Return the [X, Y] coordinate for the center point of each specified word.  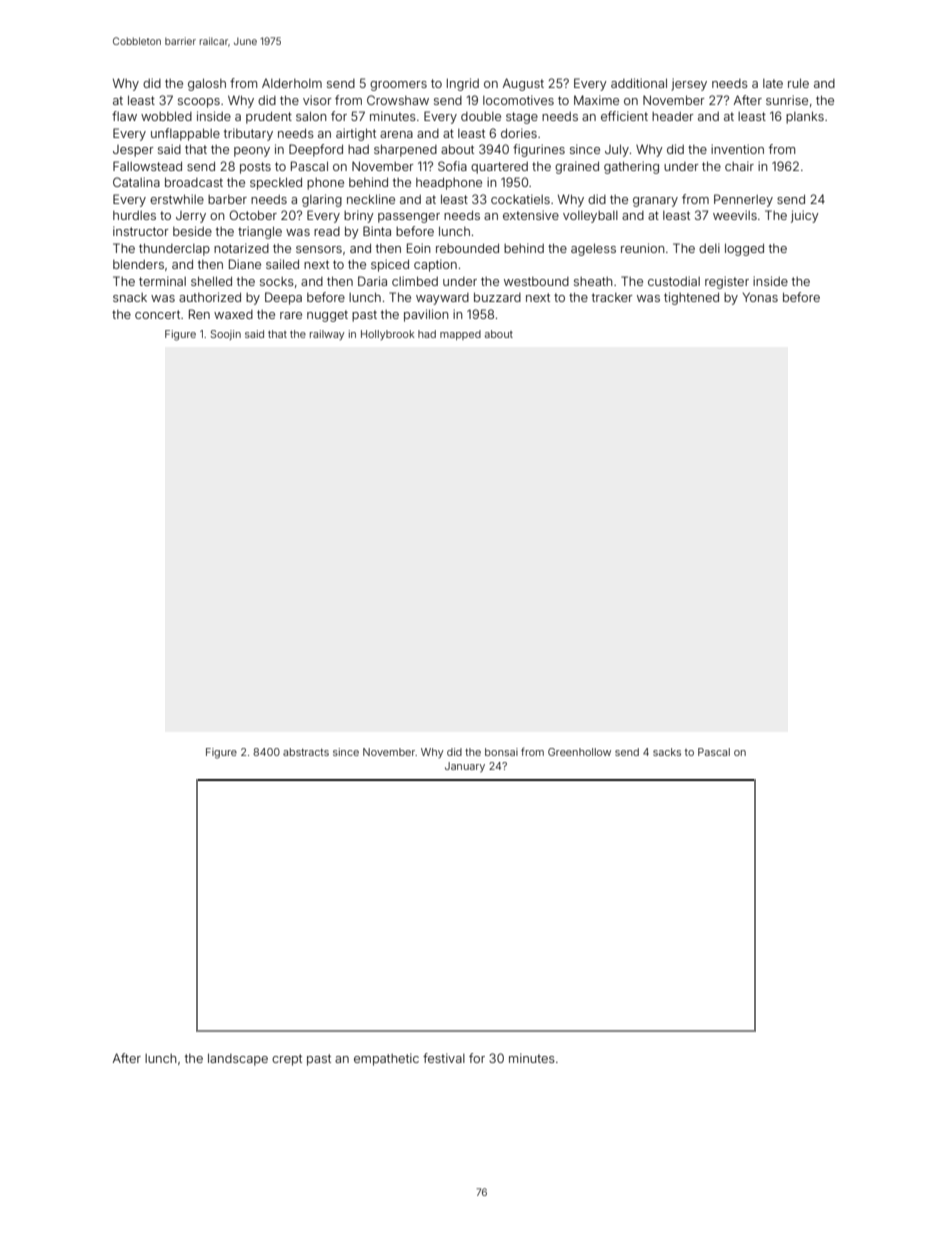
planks [805, 117]
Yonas [760, 297]
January [465, 767]
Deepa [283, 298]
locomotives [518, 100]
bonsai [501, 752]
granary [655, 202]
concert [157, 314]
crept [287, 1060]
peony [252, 152]
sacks [667, 752]
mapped [460, 335]
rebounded [467, 248]
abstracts [306, 752]
